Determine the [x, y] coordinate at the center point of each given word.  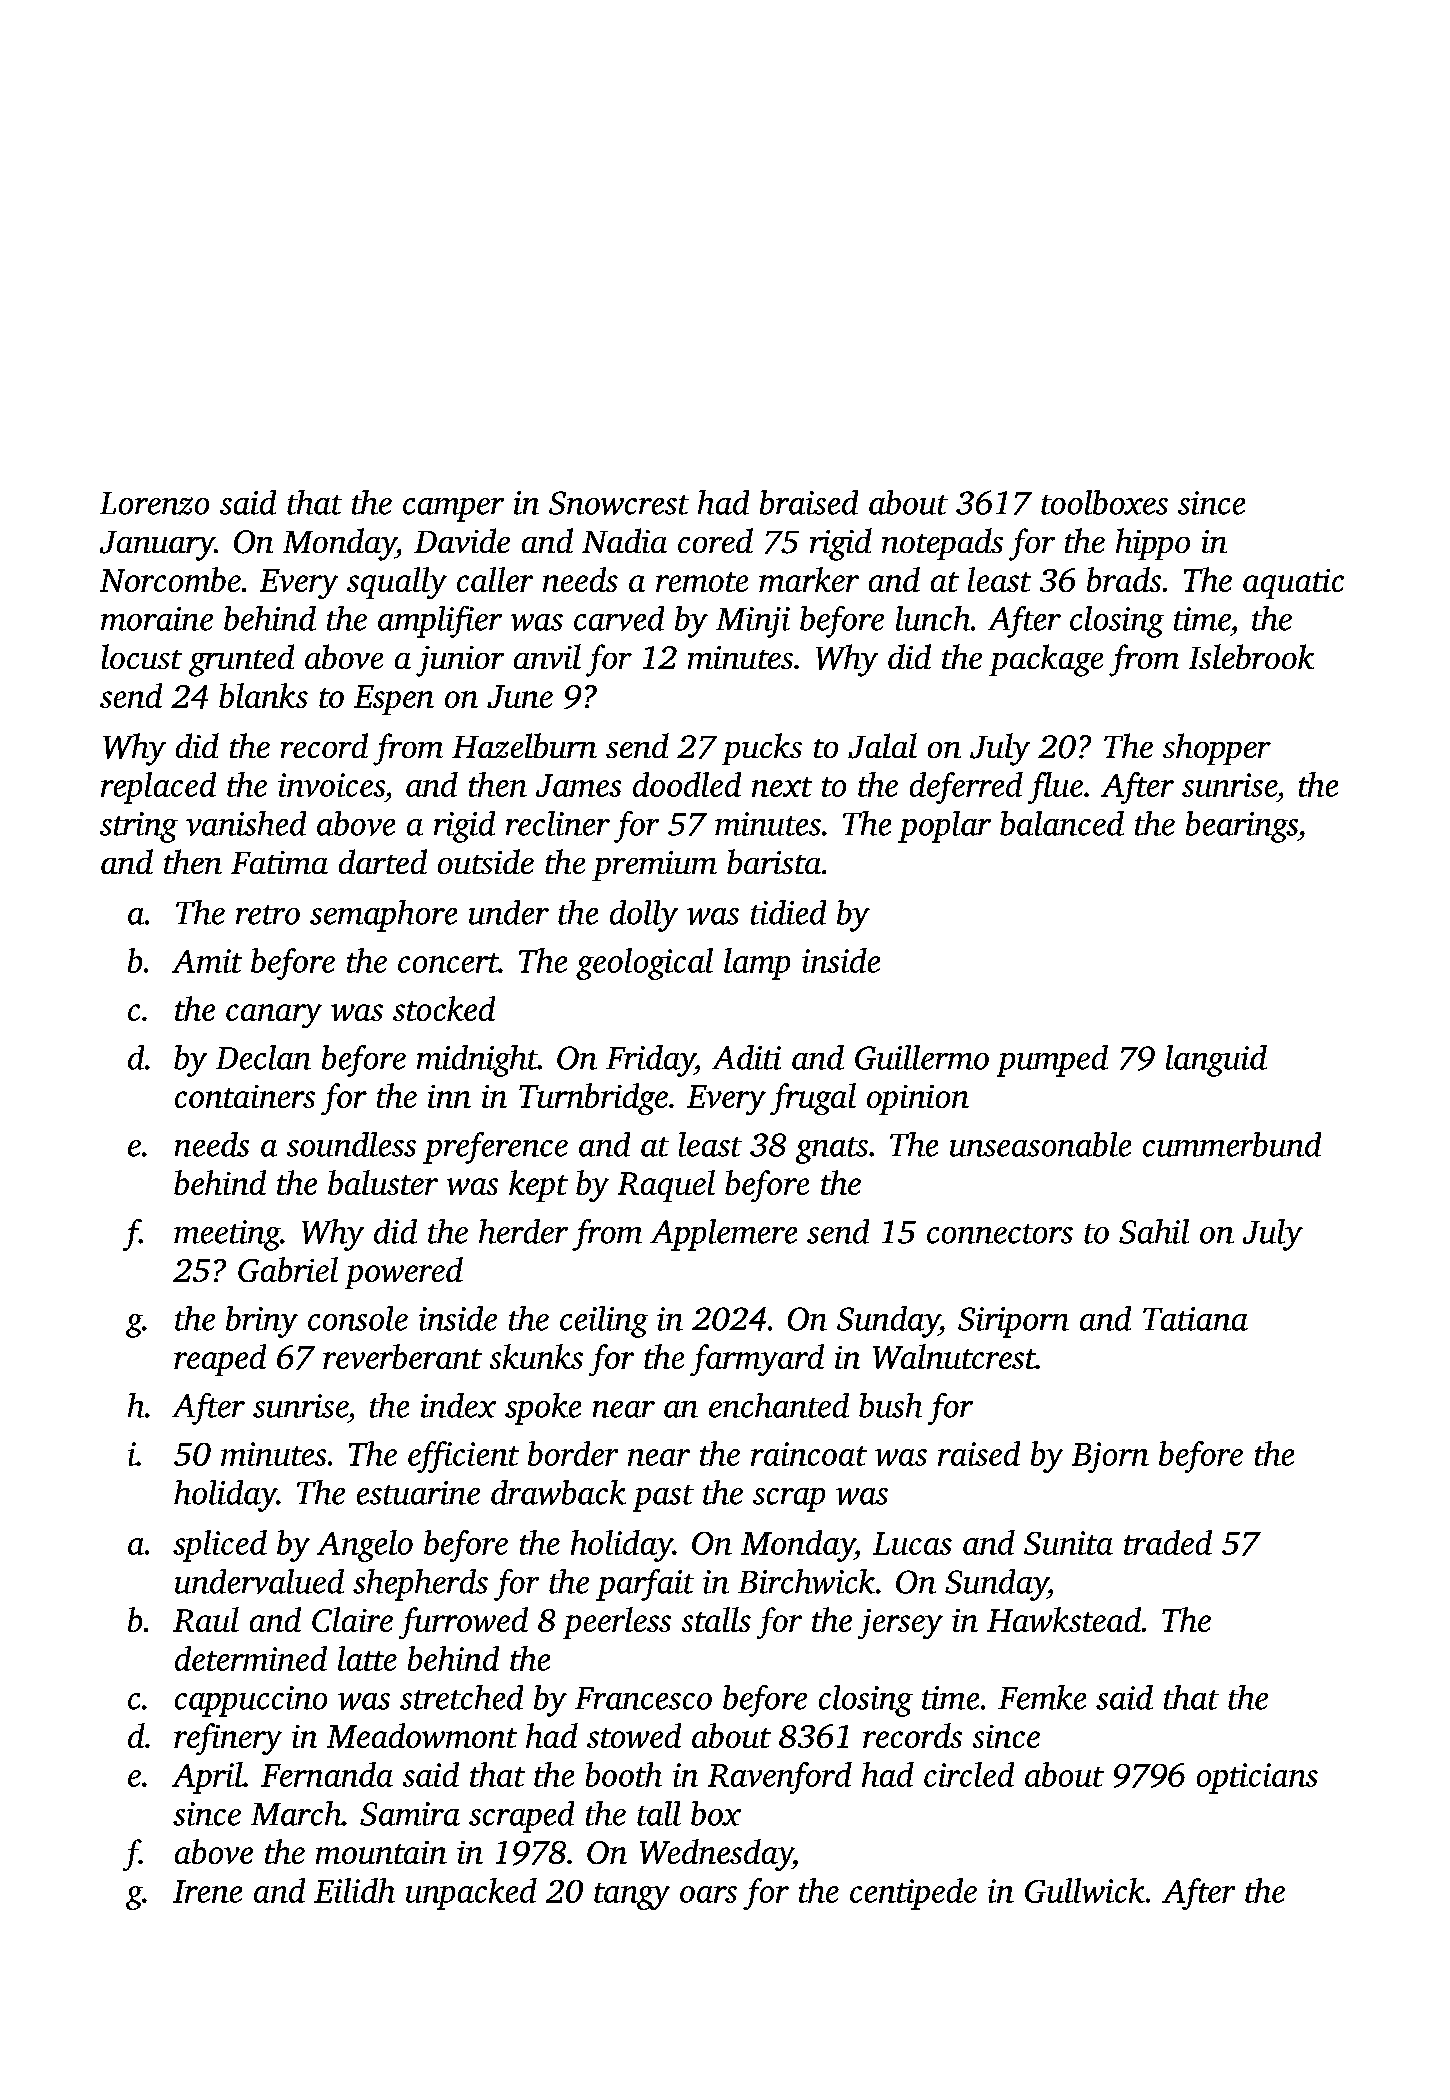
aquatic [1293, 584]
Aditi [746, 1057]
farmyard [757, 1360]
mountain [381, 1852]
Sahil [1154, 1231]
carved [619, 618]
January [157, 546]
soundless [351, 1144]
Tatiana [1195, 1319]
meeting [227, 1235]
